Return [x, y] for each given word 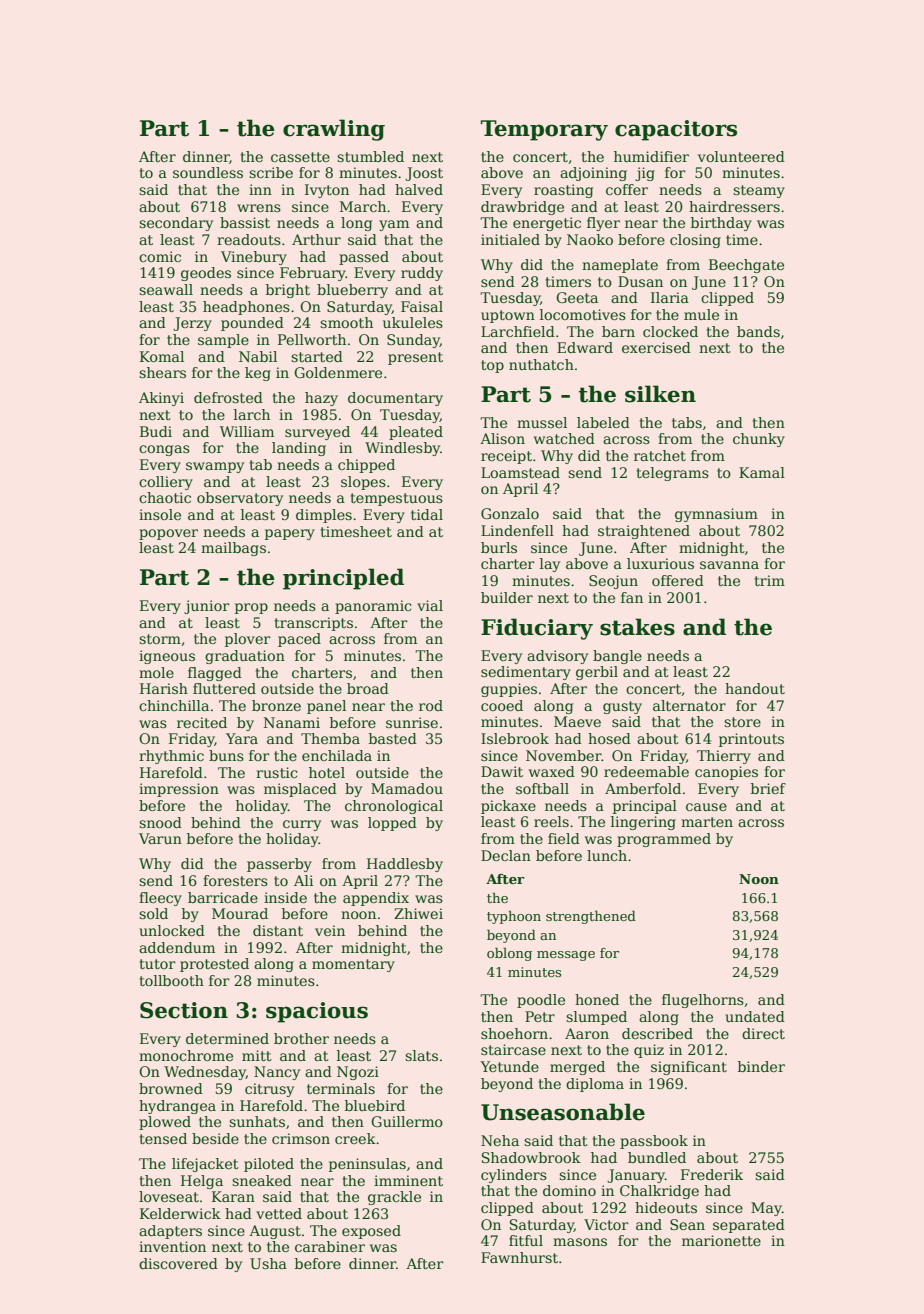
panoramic [373, 607]
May [766, 1209]
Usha [268, 1263]
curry [302, 825]
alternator [689, 705]
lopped [392, 824]
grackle [394, 1198]
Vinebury [254, 258]
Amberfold [643, 788]
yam [394, 225]
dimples [324, 516]
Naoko [590, 239]
